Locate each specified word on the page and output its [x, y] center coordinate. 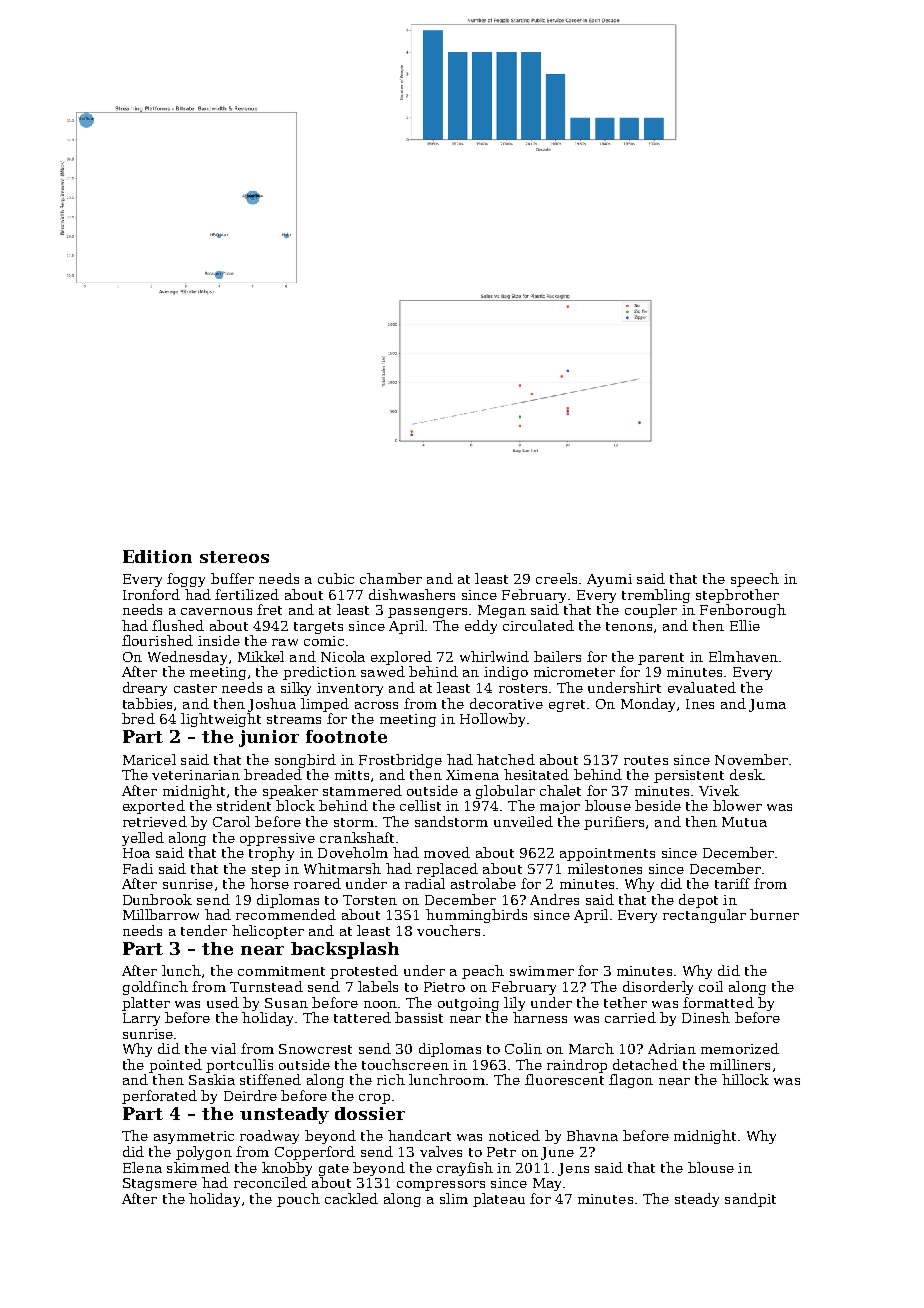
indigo [506, 673]
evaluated [702, 687]
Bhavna [592, 1135]
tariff [732, 883]
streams [294, 719]
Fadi [138, 868]
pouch [298, 1200]
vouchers [448, 930]
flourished [157, 640]
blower [737, 805]
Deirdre [250, 1095]
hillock [745, 1079]
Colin [523, 1048]
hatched [506, 759]
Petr [501, 1152]
